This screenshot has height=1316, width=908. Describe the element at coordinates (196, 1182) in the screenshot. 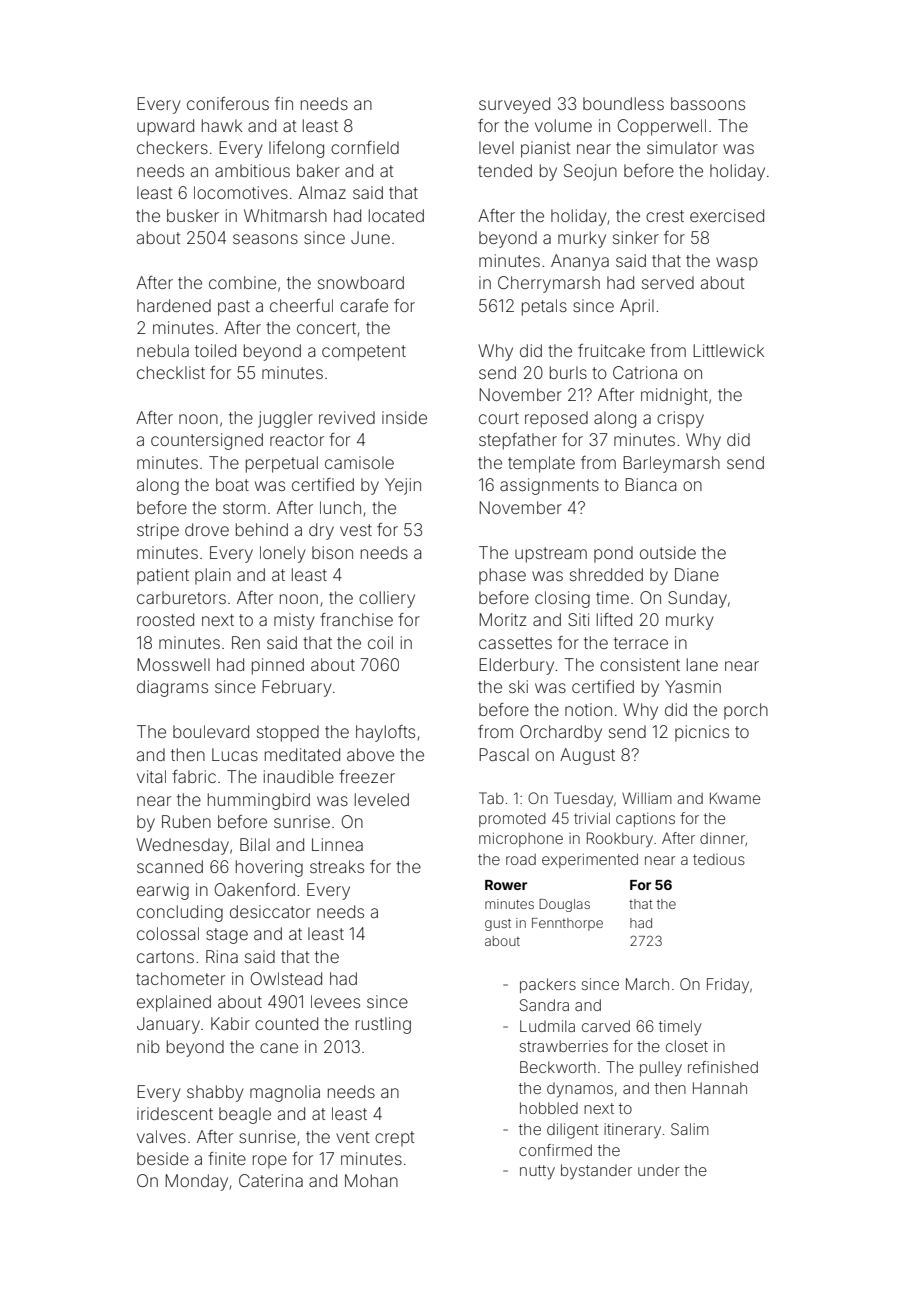

I see `Monday` at that location.
